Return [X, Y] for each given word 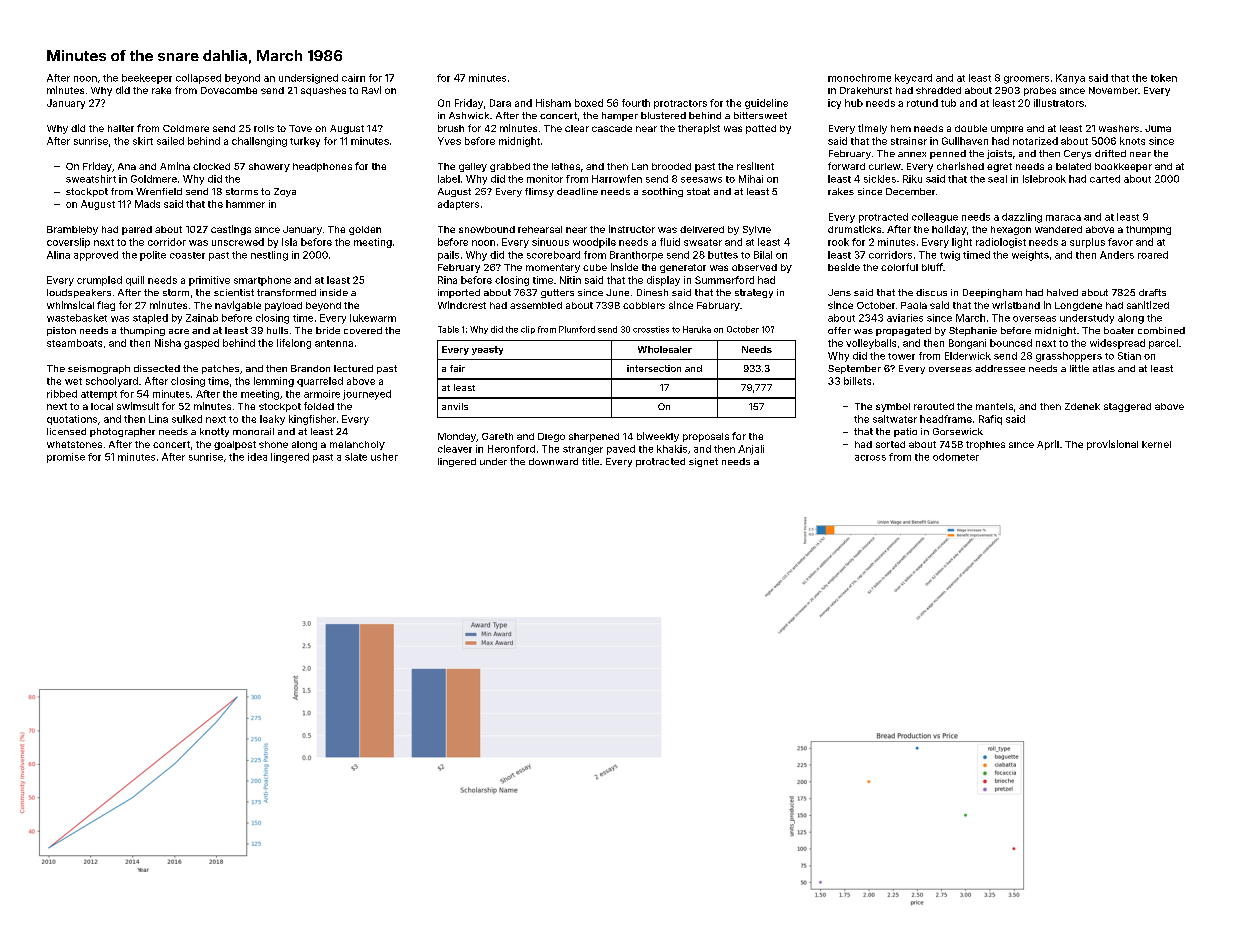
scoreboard [553, 255]
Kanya [1070, 79]
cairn [353, 78]
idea [257, 457]
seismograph [99, 369]
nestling [269, 256]
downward [553, 461]
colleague [935, 218]
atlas [1104, 368]
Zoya [285, 192]
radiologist [1001, 243]
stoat [698, 191]
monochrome [859, 78]
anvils [455, 406]
